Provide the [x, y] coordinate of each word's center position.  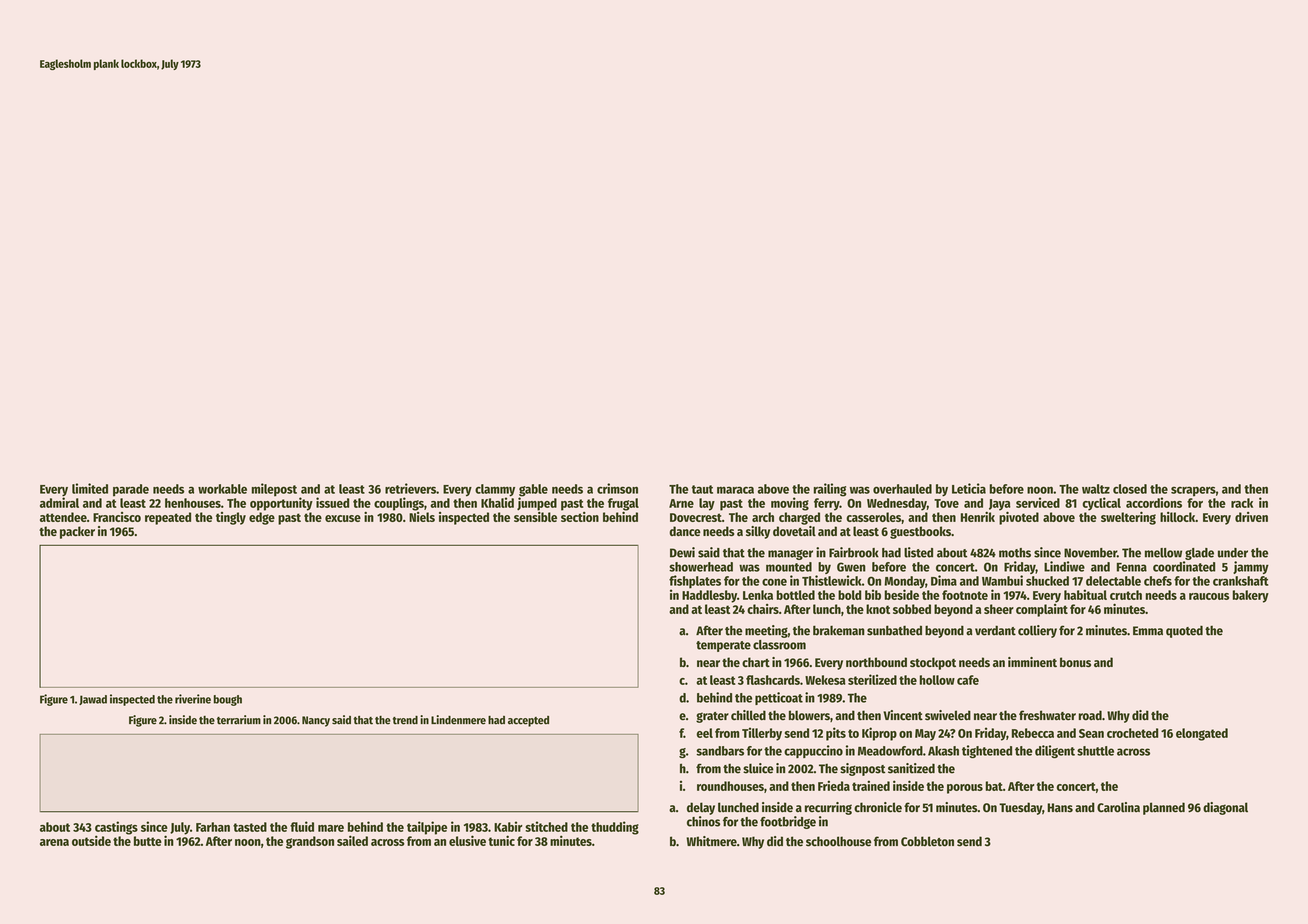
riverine [193, 699]
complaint [1042, 610]
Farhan [213, 827]
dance [685, 531]
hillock [1177, 517]
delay [701, 808]
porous [965, 789]
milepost [274, 489]
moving [790, 504]
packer [77, 532]
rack [1242, 503]
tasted [250, 827]
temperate [723, 646]
